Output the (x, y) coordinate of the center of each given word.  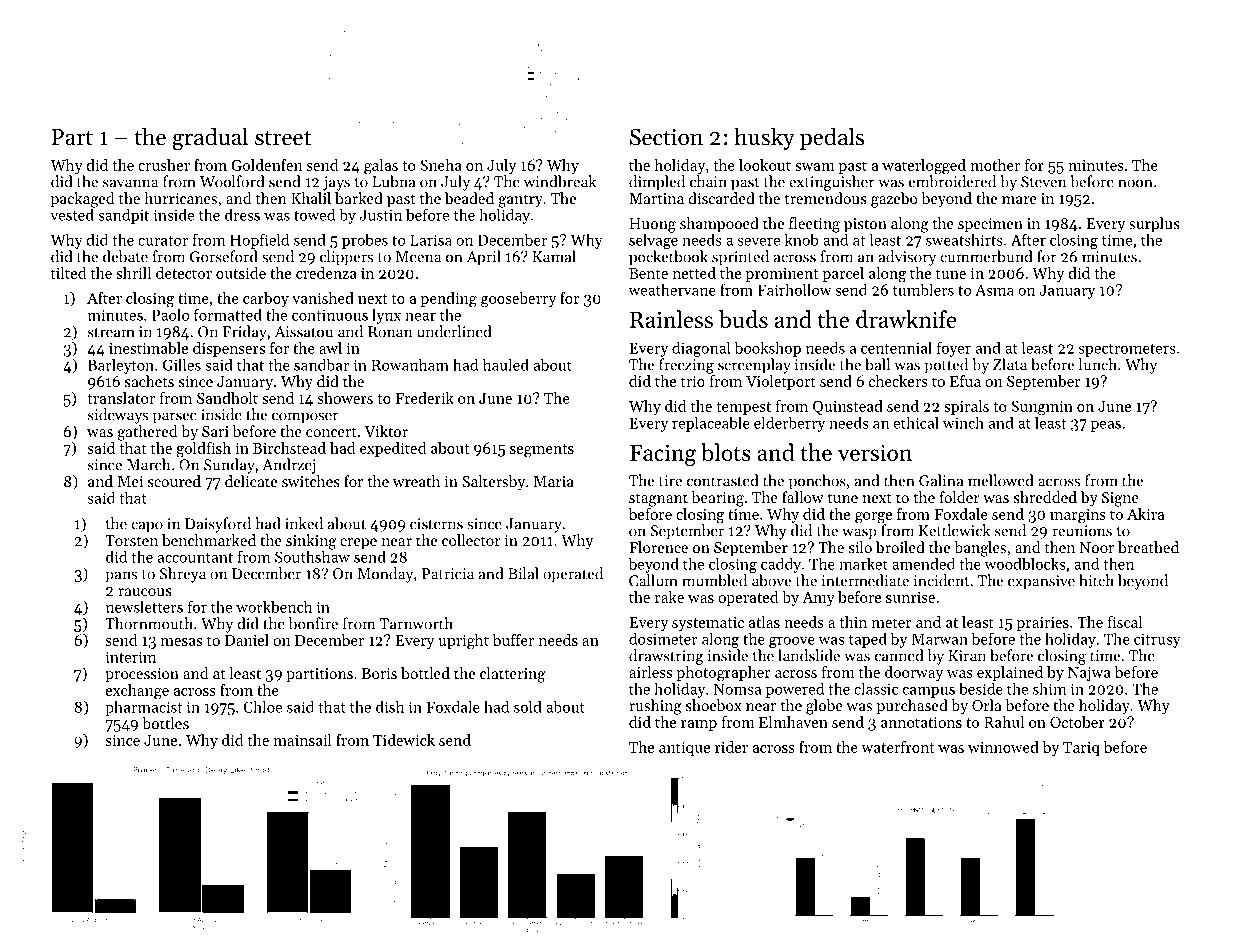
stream (111, 332)
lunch (1098, 364)
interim (131, 657)
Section (666, 137)
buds (743, 319)
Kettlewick (954, 530)
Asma (994, 290)
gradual (210, 139)
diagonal (701, 349)
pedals (832, 138)
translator (121, 398)
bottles (165, 723)
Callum (653, 580)
